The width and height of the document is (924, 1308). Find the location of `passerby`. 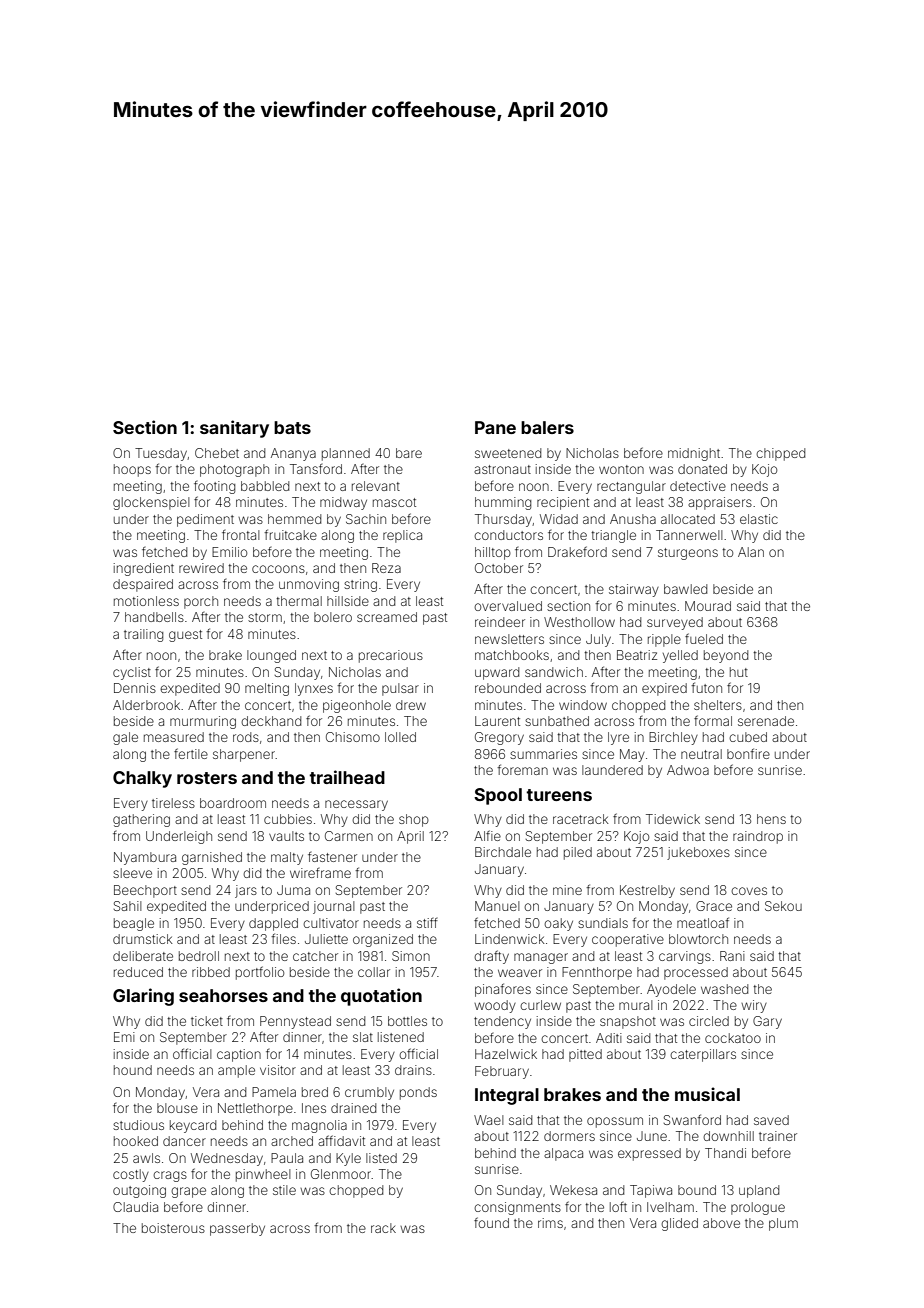

passerby is located at coordinates (237, 1229).
